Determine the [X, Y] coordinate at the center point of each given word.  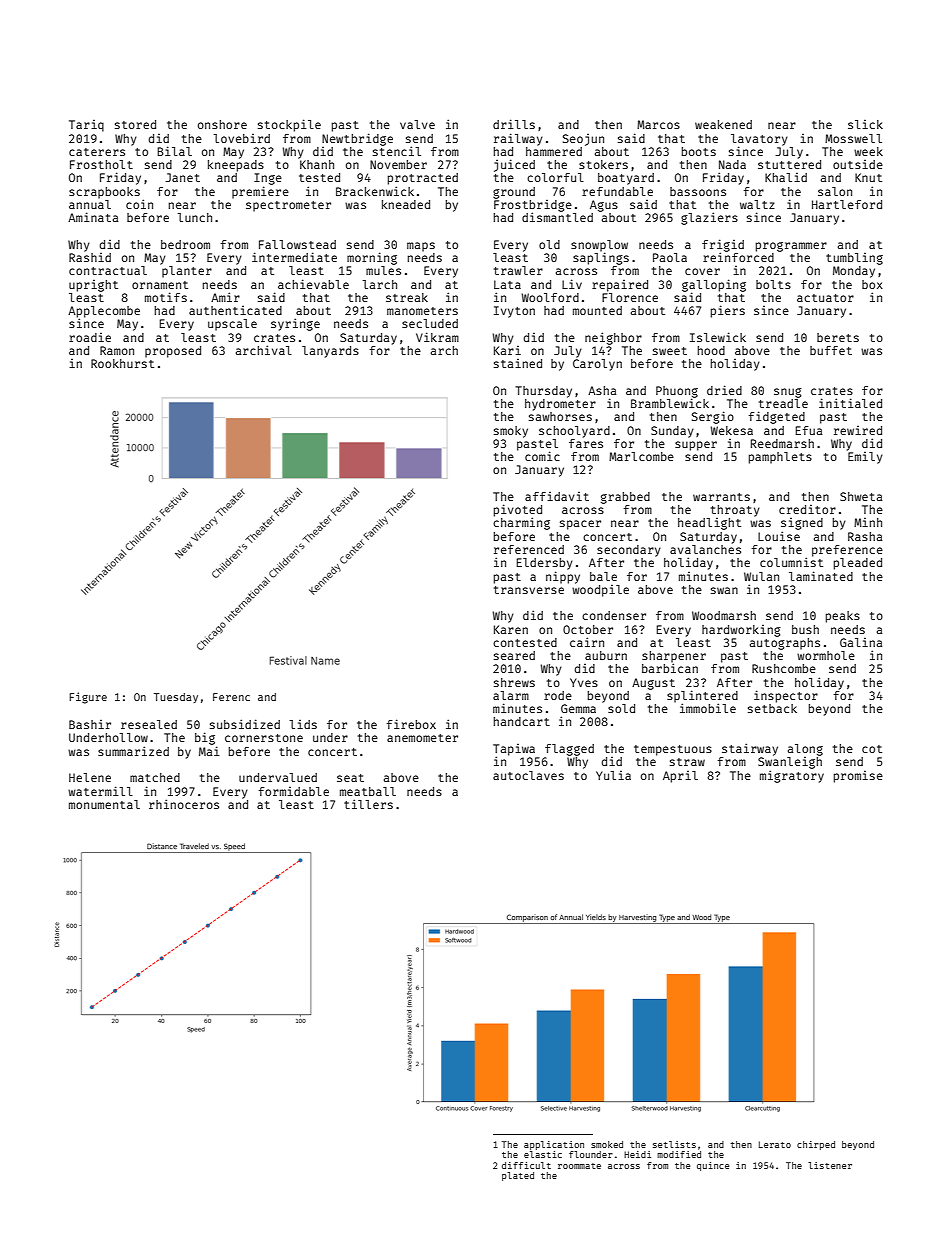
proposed [173, 352]
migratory [792, 776]
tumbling [854, 259]
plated [518, 1176]
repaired [620, 286]
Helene [90, 777]
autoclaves [528, 775]
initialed [850, 403]
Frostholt [101, 164]
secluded [430, 323]
